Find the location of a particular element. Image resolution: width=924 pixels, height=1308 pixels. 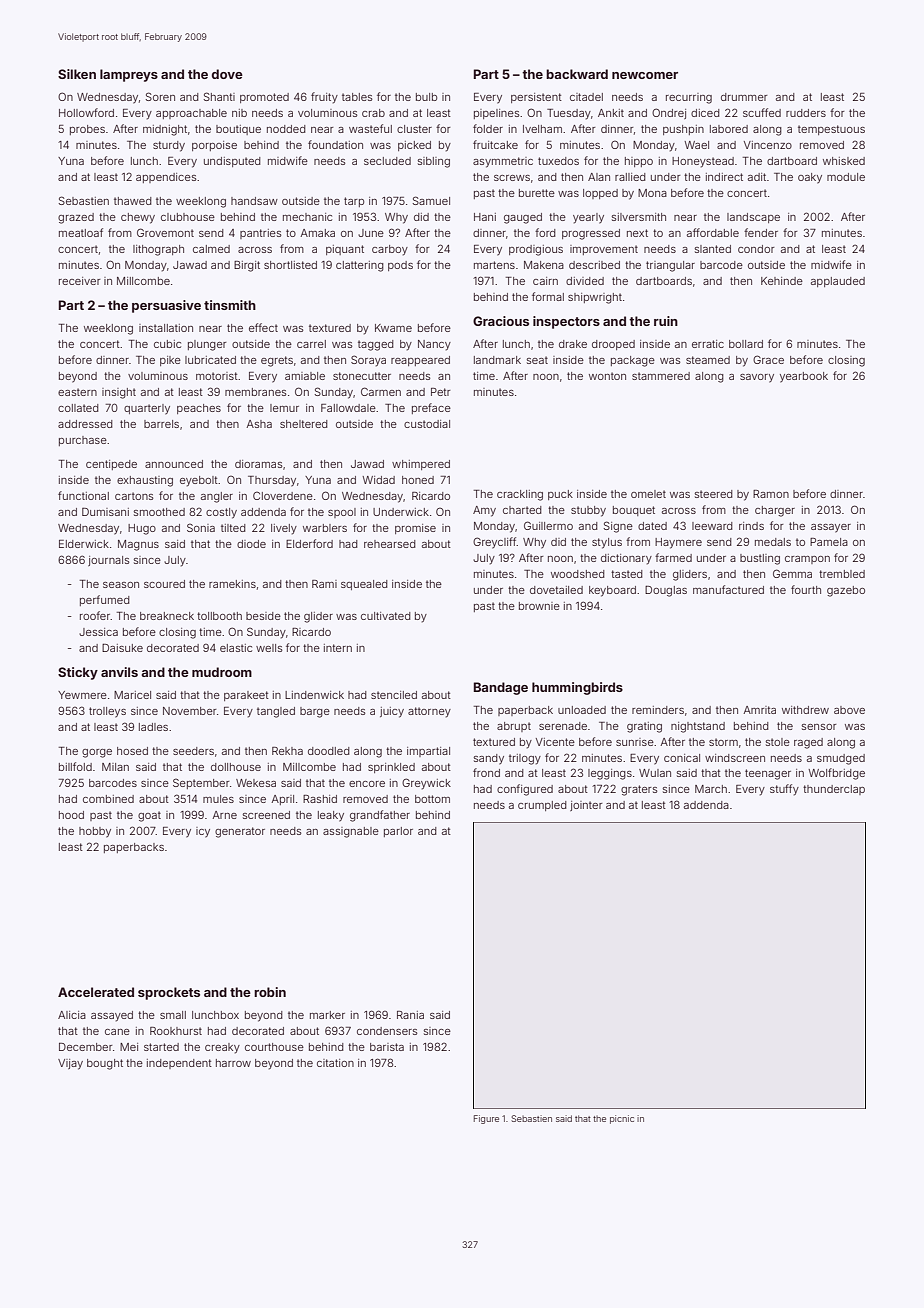

bulb is located at coordinates (426, 97).
